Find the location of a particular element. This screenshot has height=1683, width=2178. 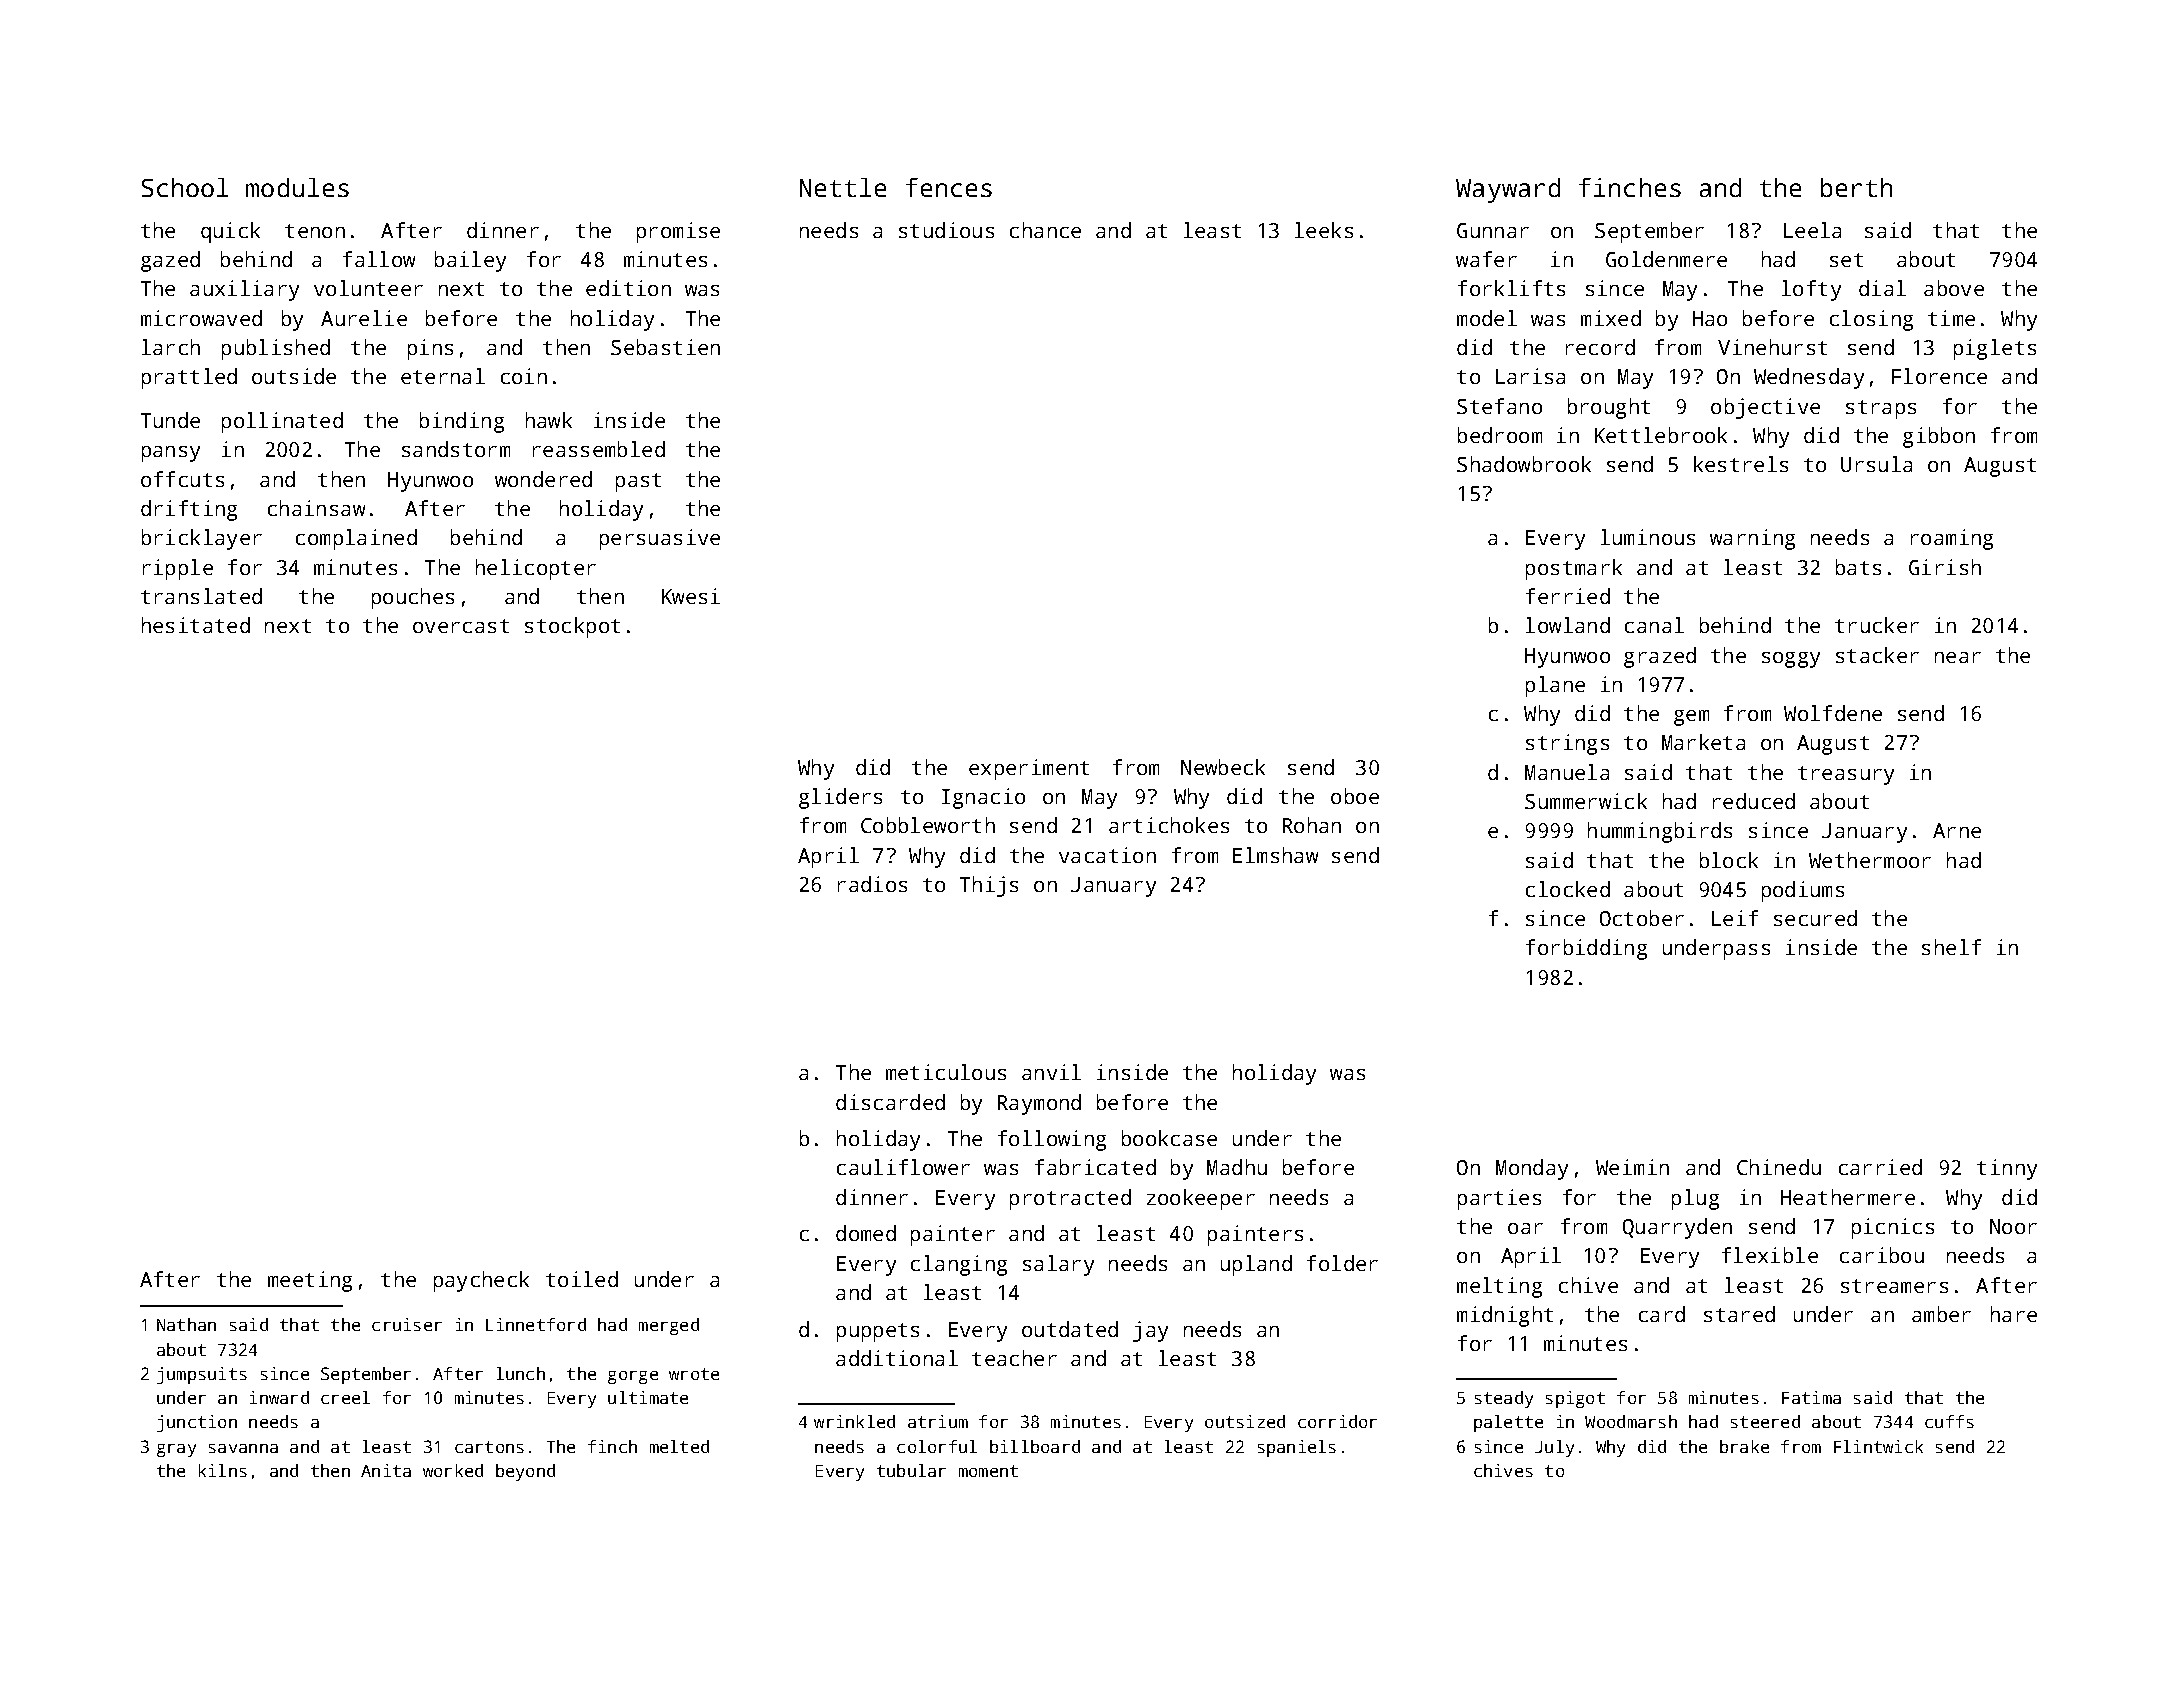

spaniels is located at coordinates (1297, 1448).
